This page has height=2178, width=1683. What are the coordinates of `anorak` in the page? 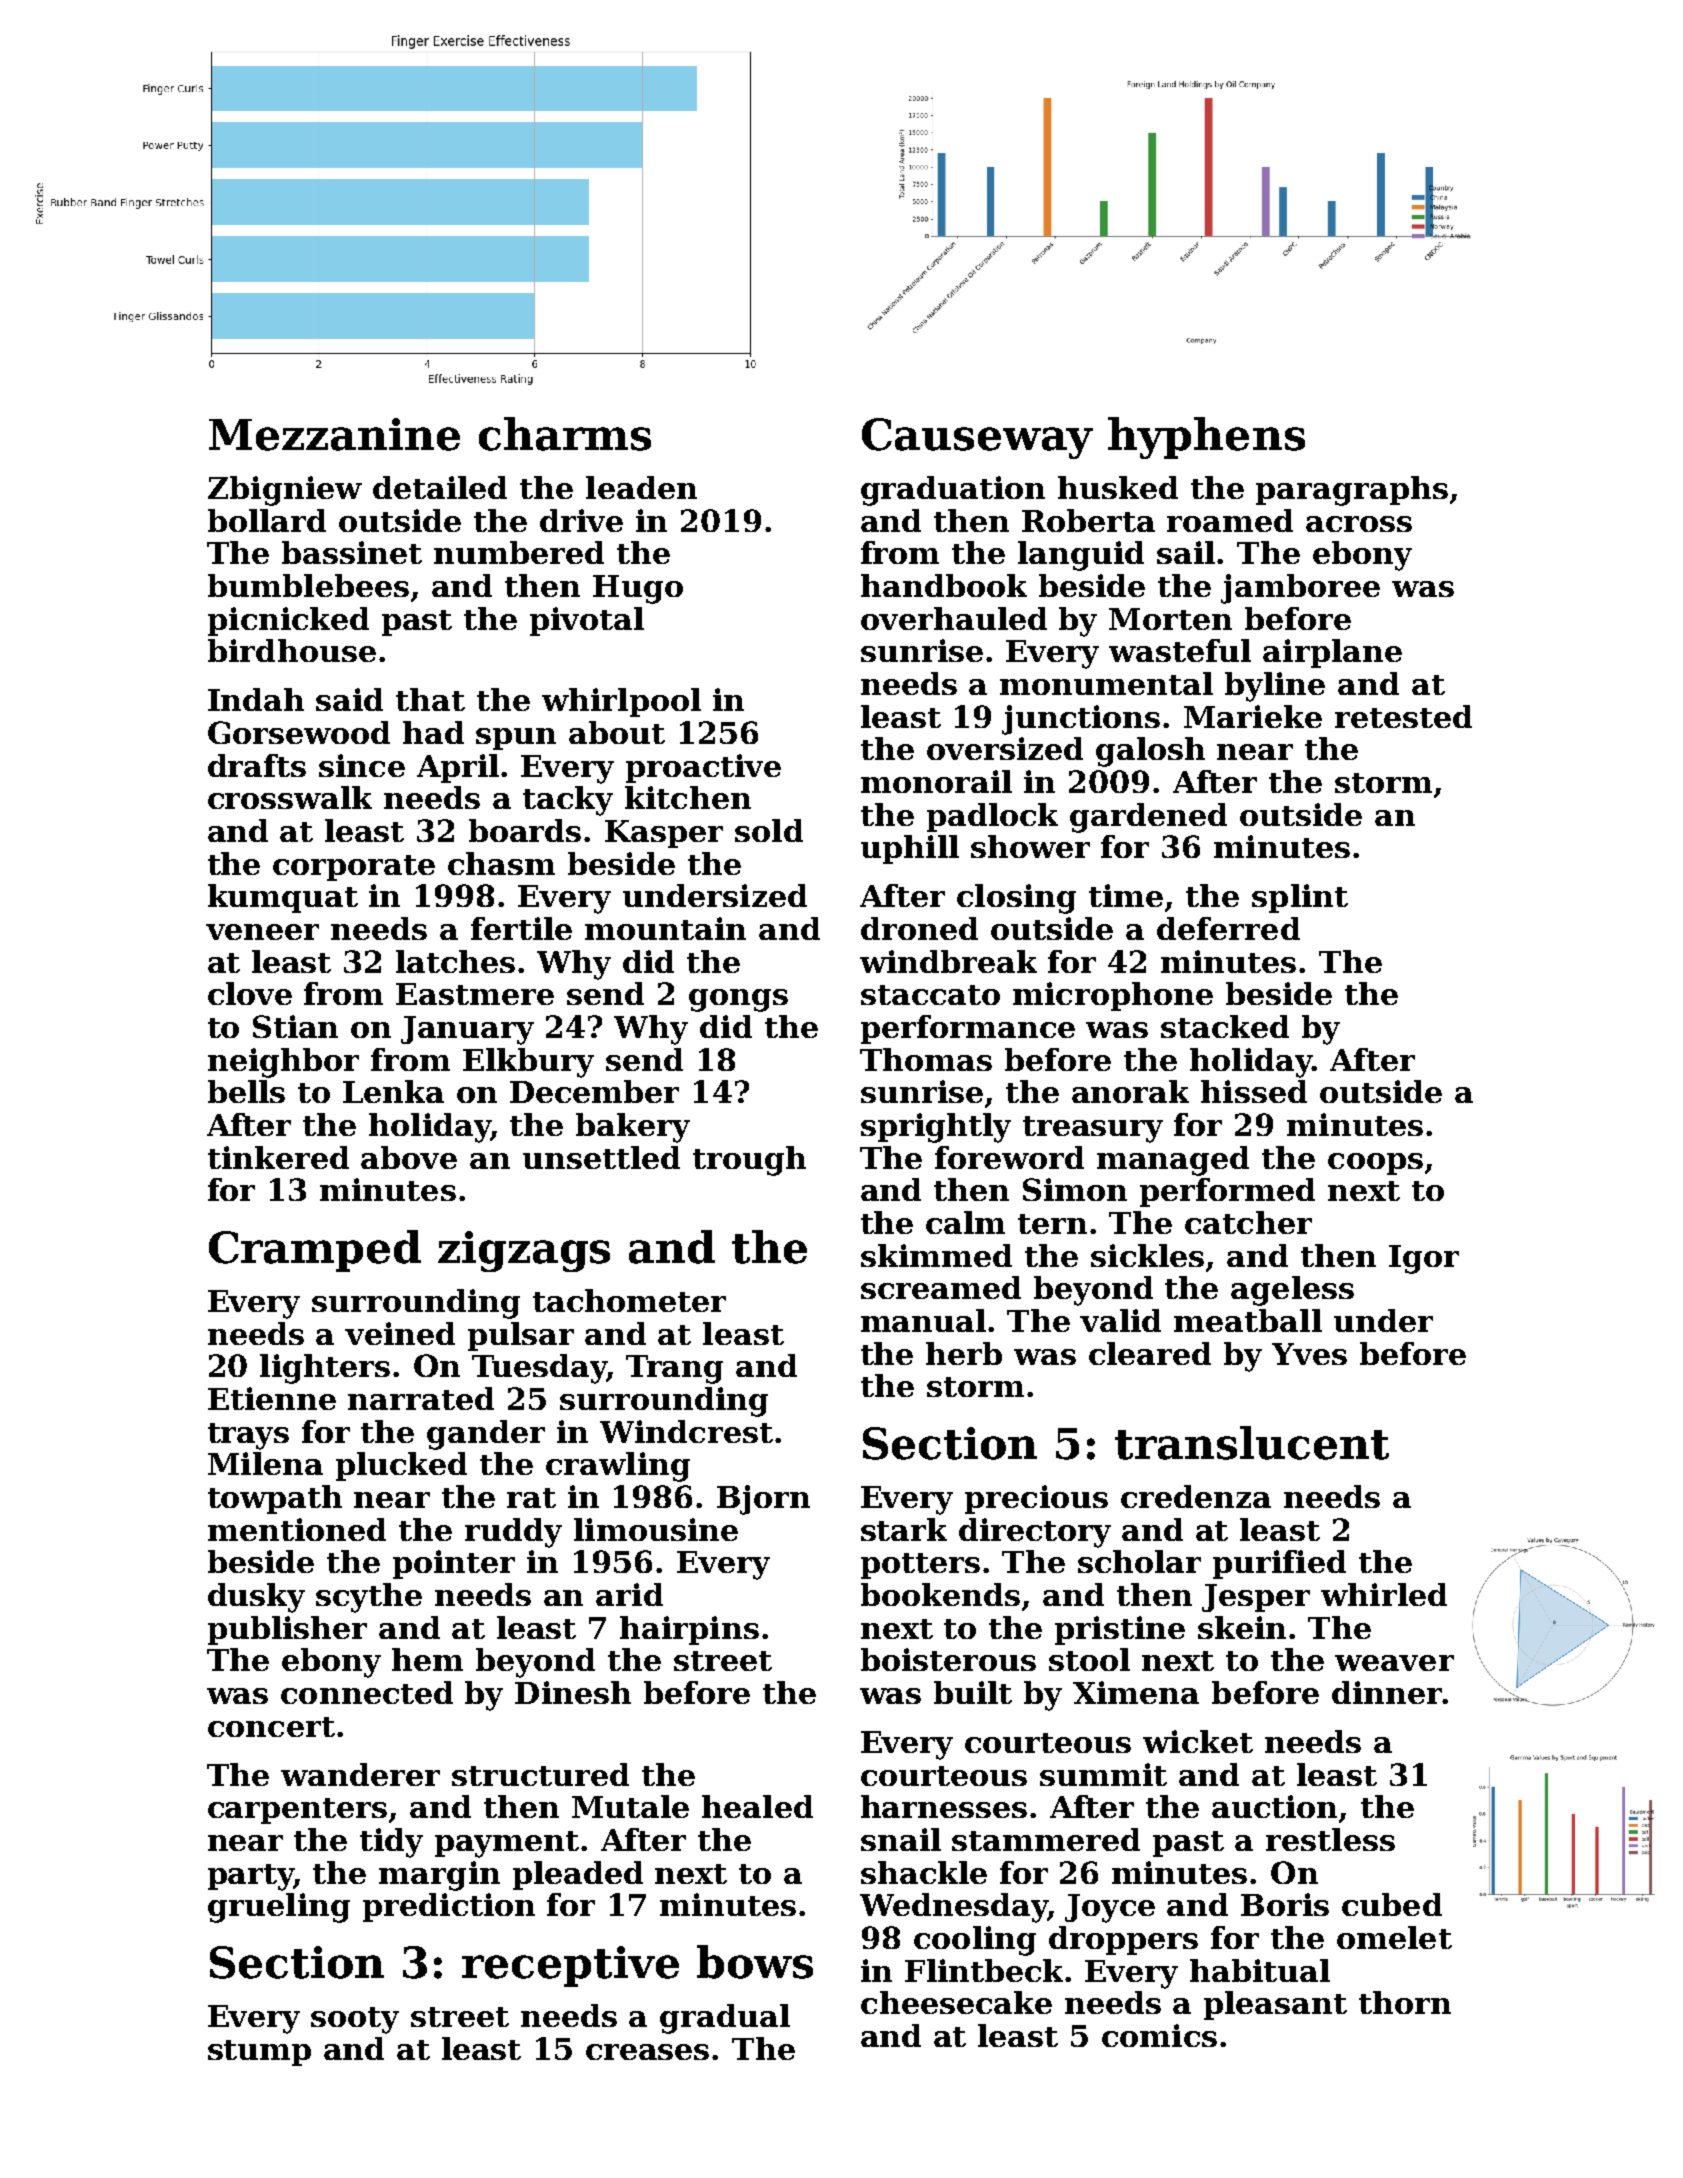 It's located at (1130, 1091).
